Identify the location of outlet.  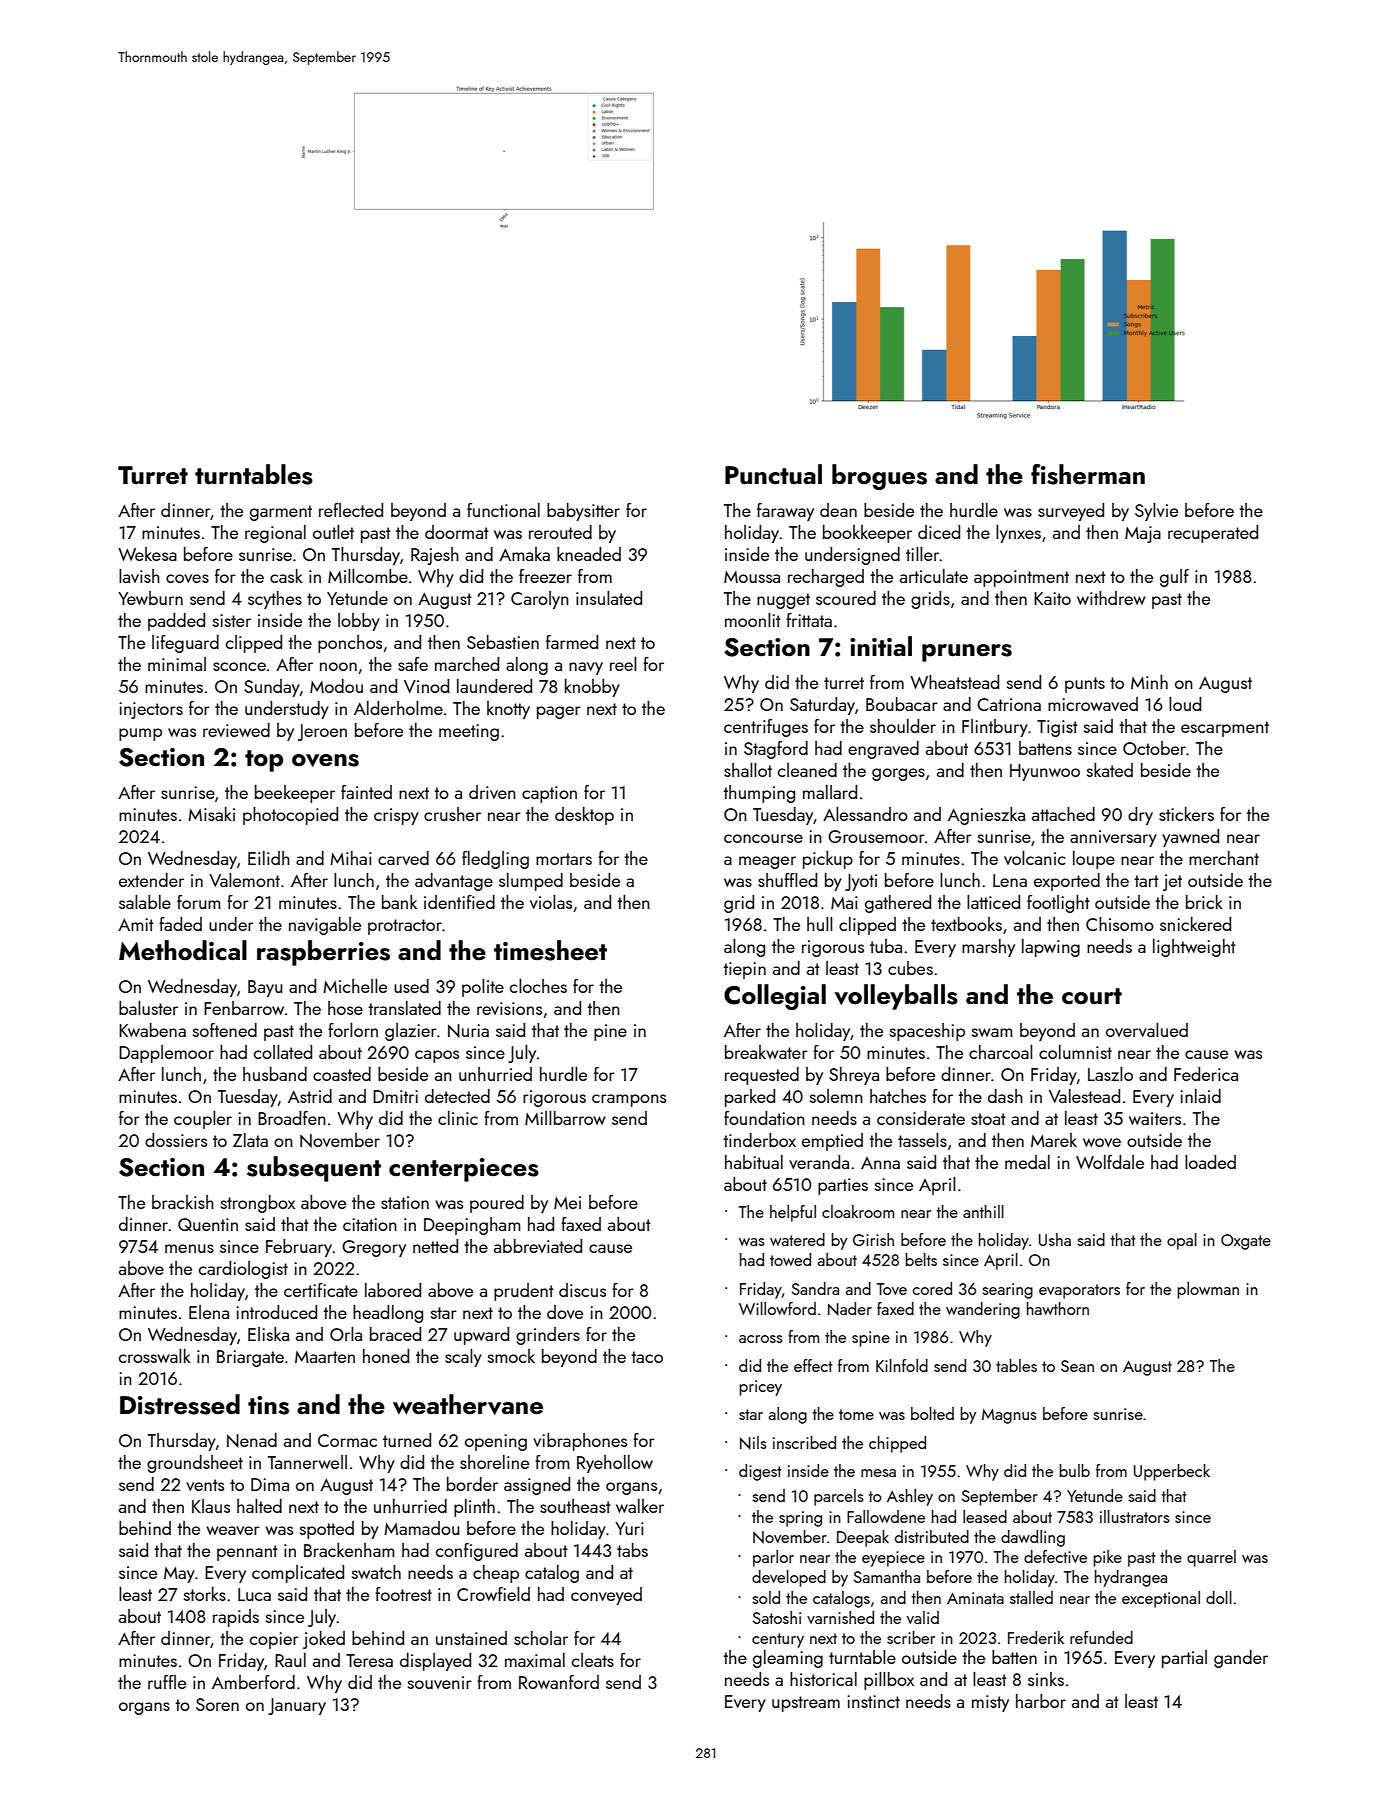
(333, 532).
